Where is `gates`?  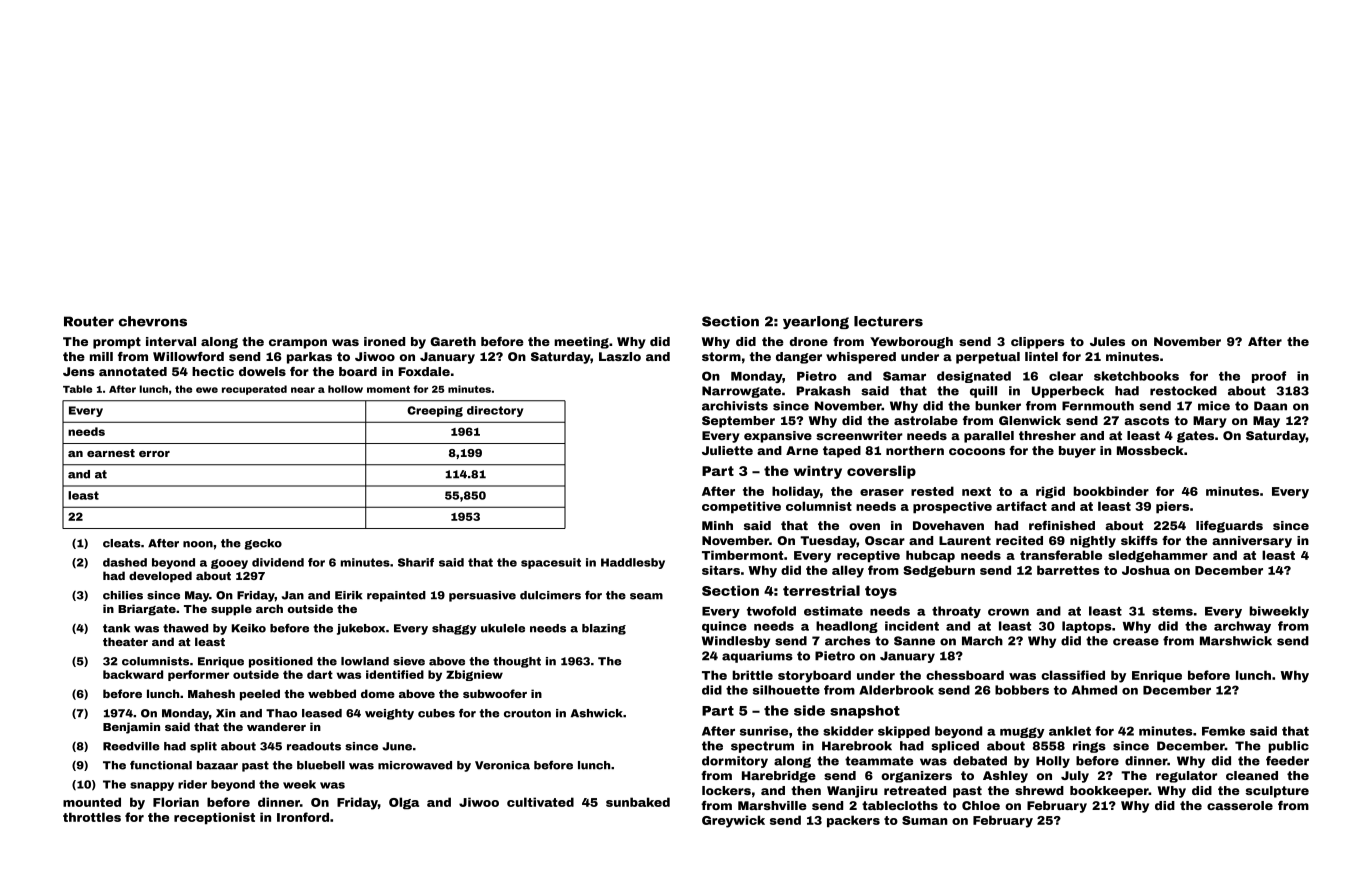
gates is located at coordinates (1195, 437).
